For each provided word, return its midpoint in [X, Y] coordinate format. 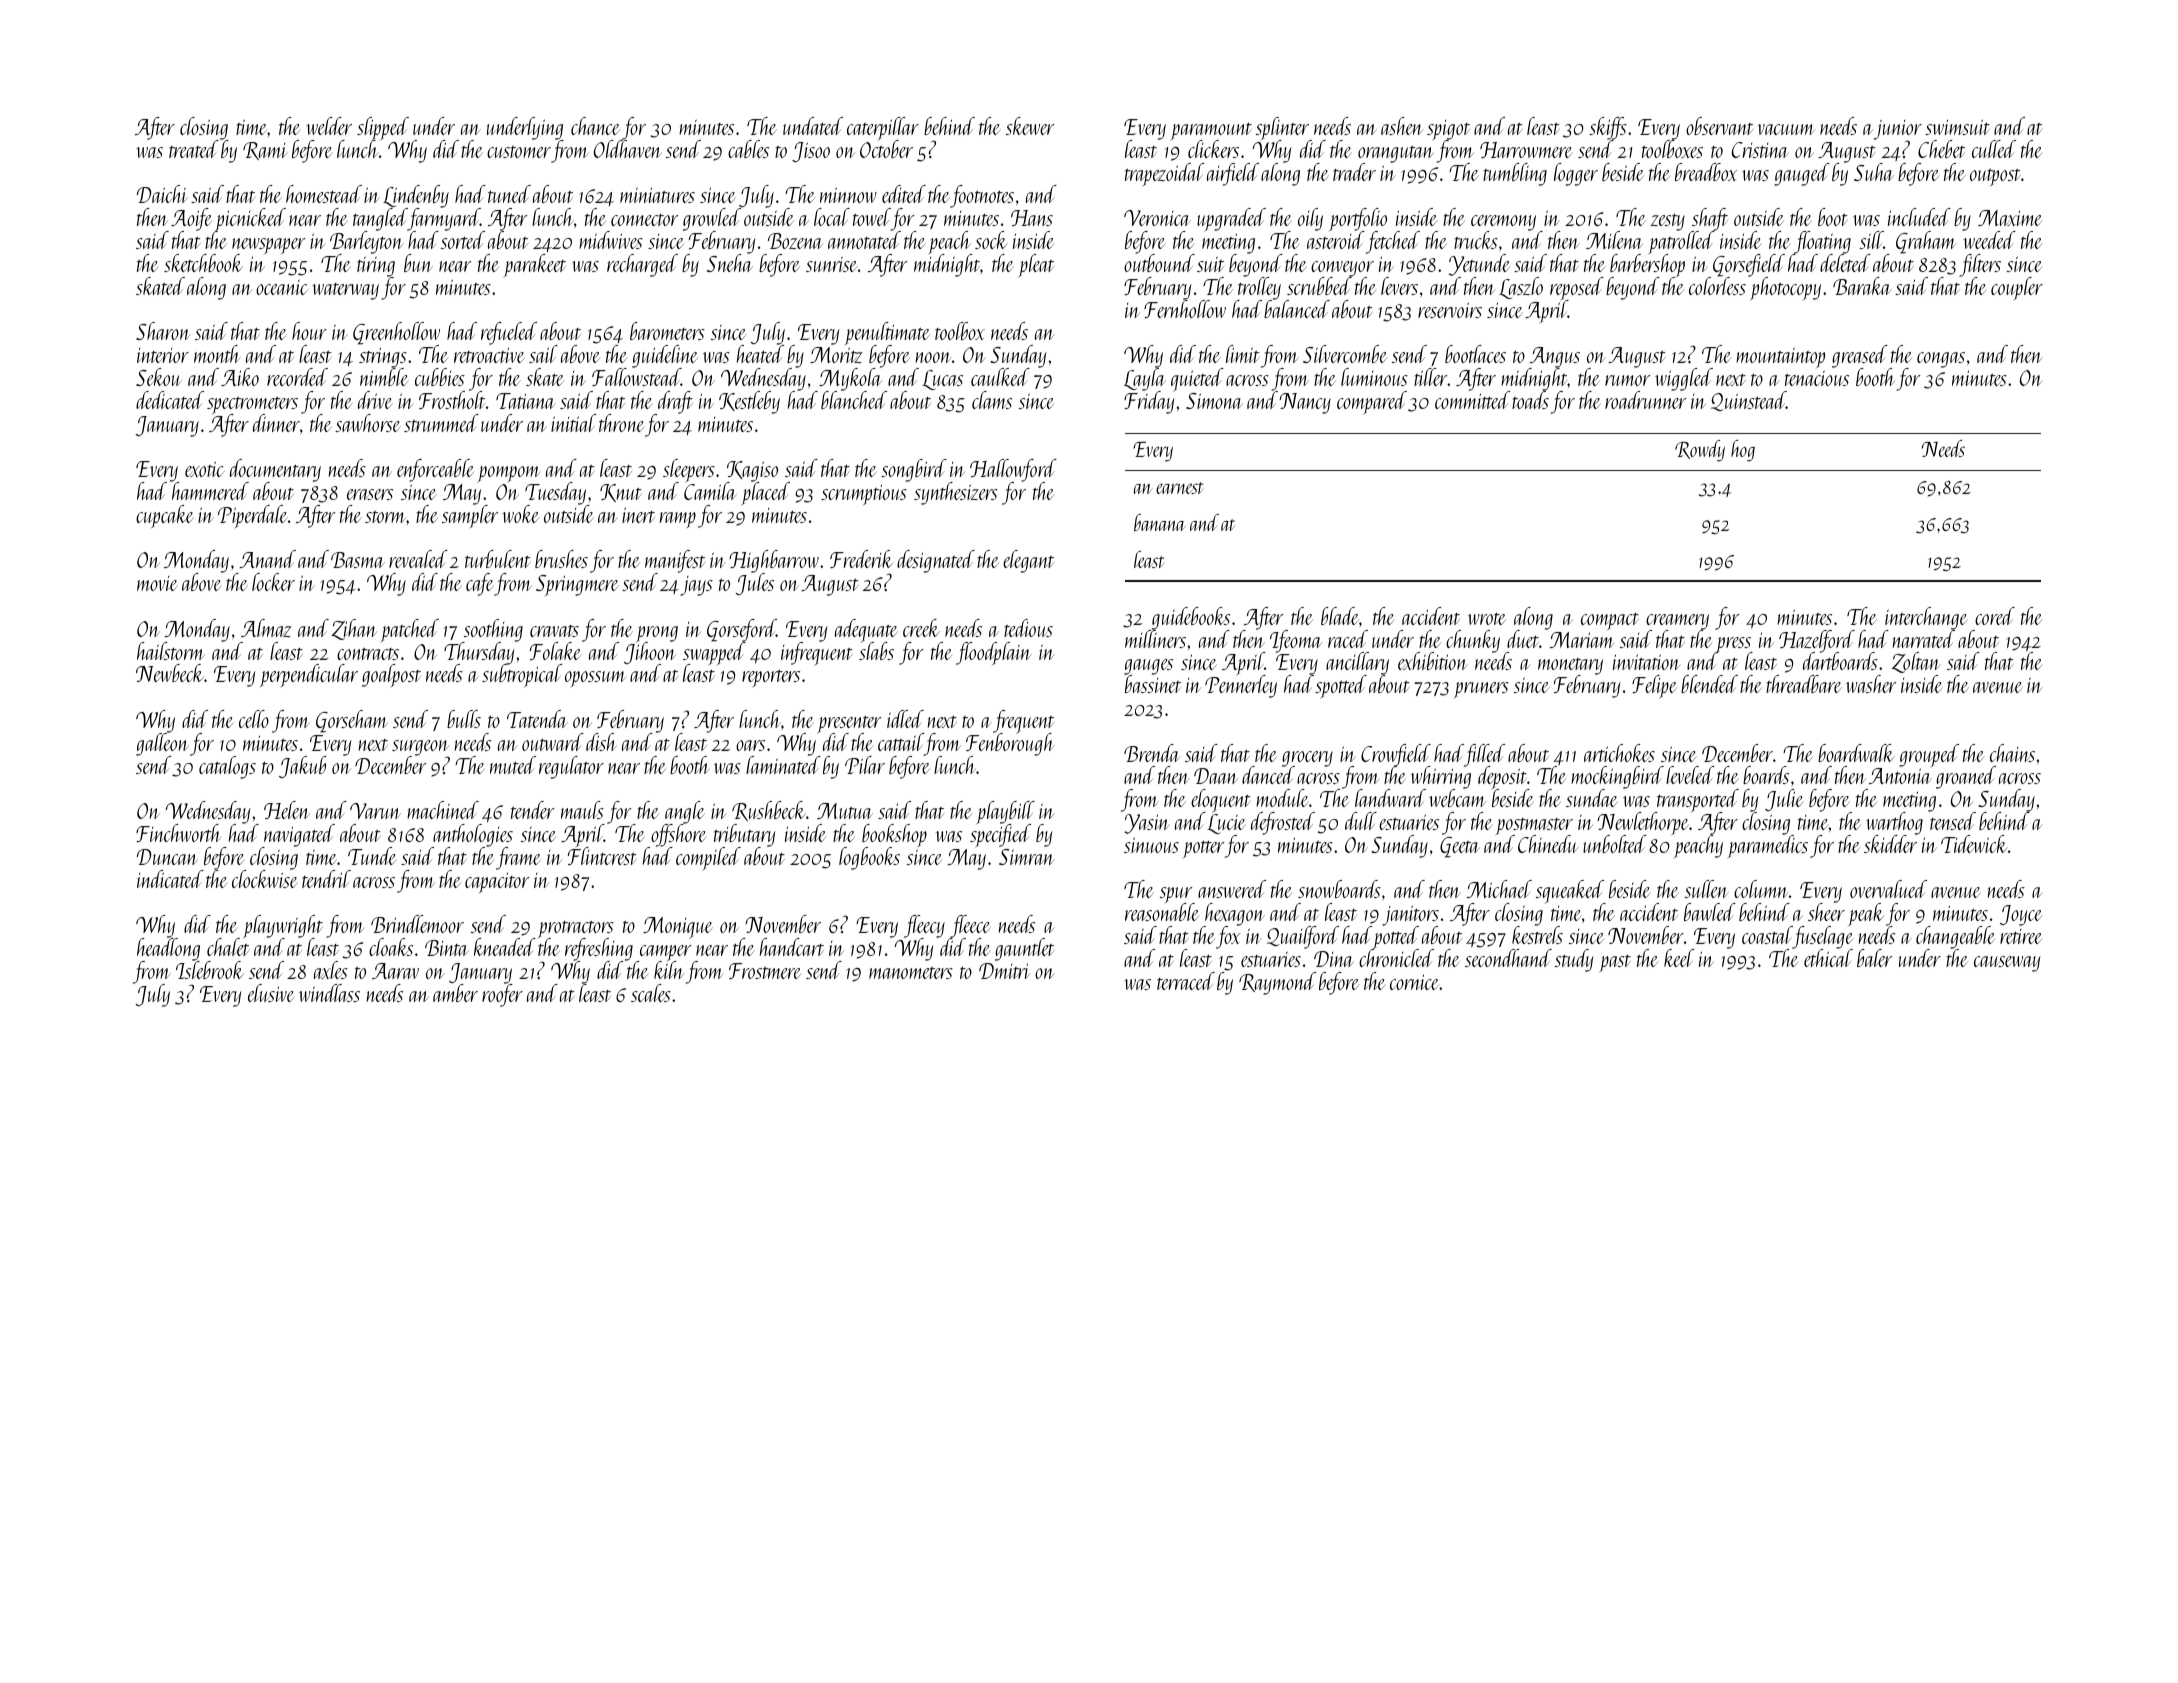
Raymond [1277, 983]
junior [1898, 130]
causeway [2007, 964]
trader [1354, 172]
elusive [271, 993]
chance [595, 126]
